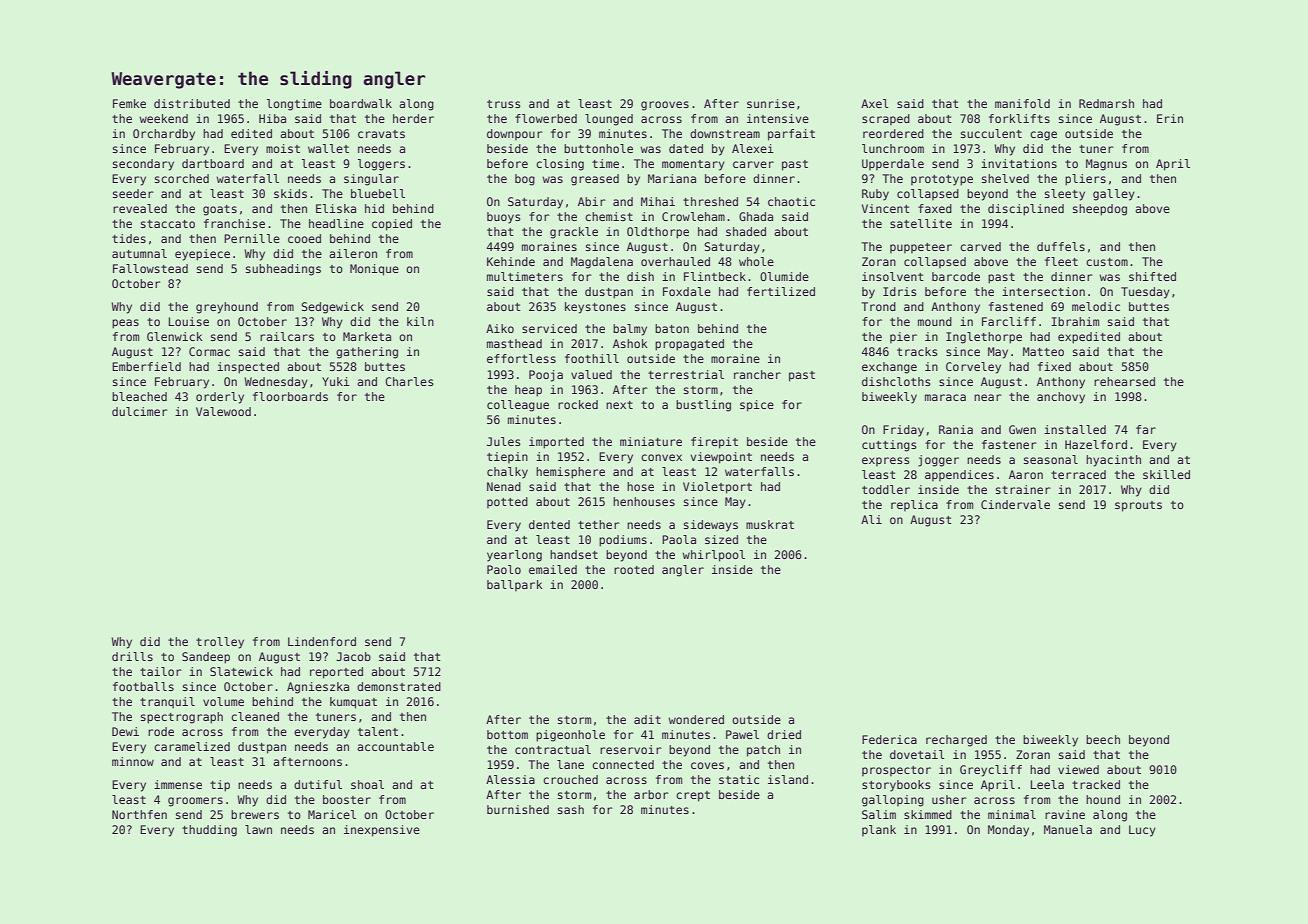 This screenshot has width=1308, height=924. I want to click on lunchroom, so click(893, 148).
